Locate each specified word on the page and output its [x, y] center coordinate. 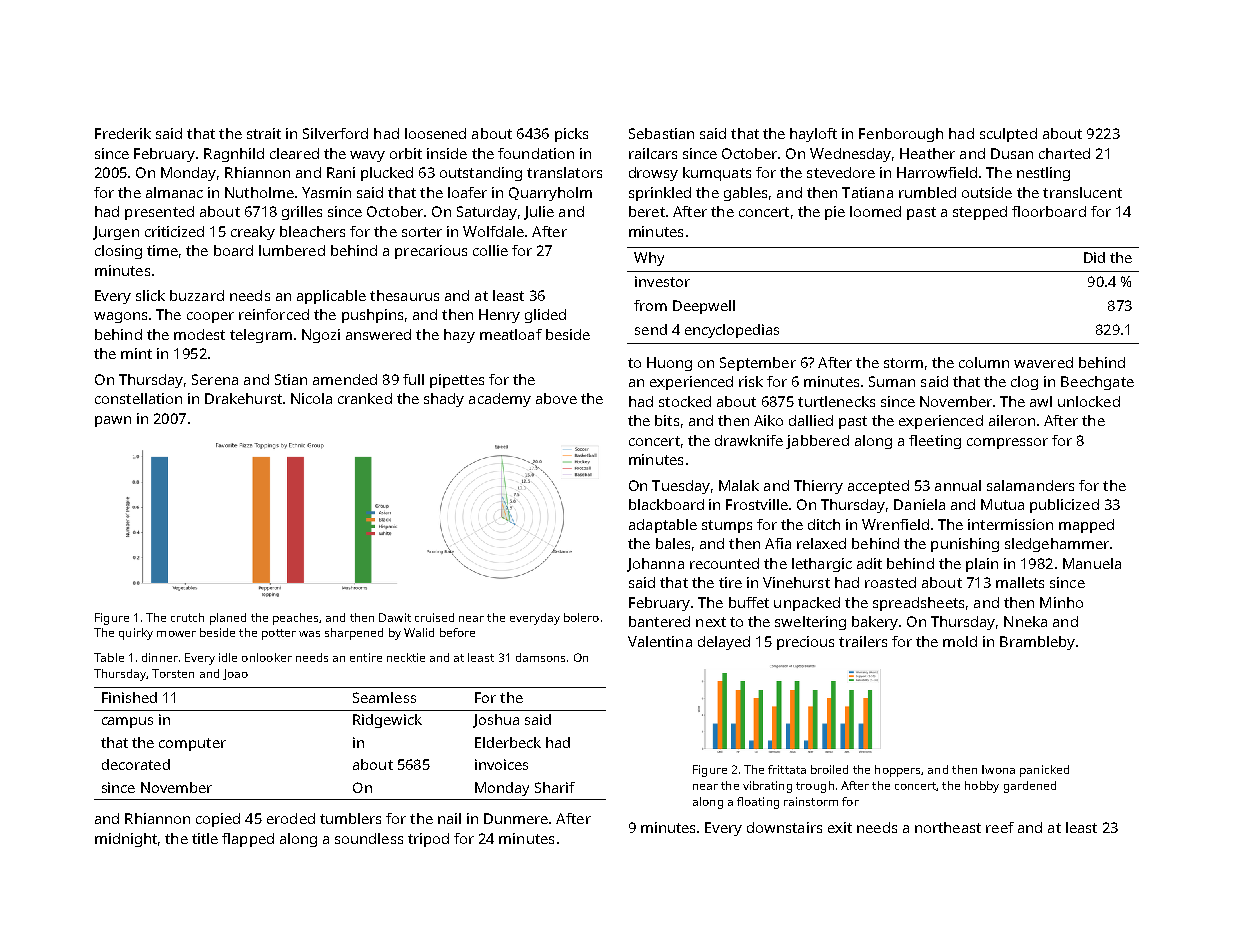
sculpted [1008, 135]
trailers [863, 641]
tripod [428, 840]
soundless [369, 838]
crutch [187, 617]
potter [279, 634]
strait [264, 133]
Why [649, 259]
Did [1094, 257]
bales [673, 543]
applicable [331, 297]
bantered [659, 621]
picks [571, 135]
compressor [1007, 443]
